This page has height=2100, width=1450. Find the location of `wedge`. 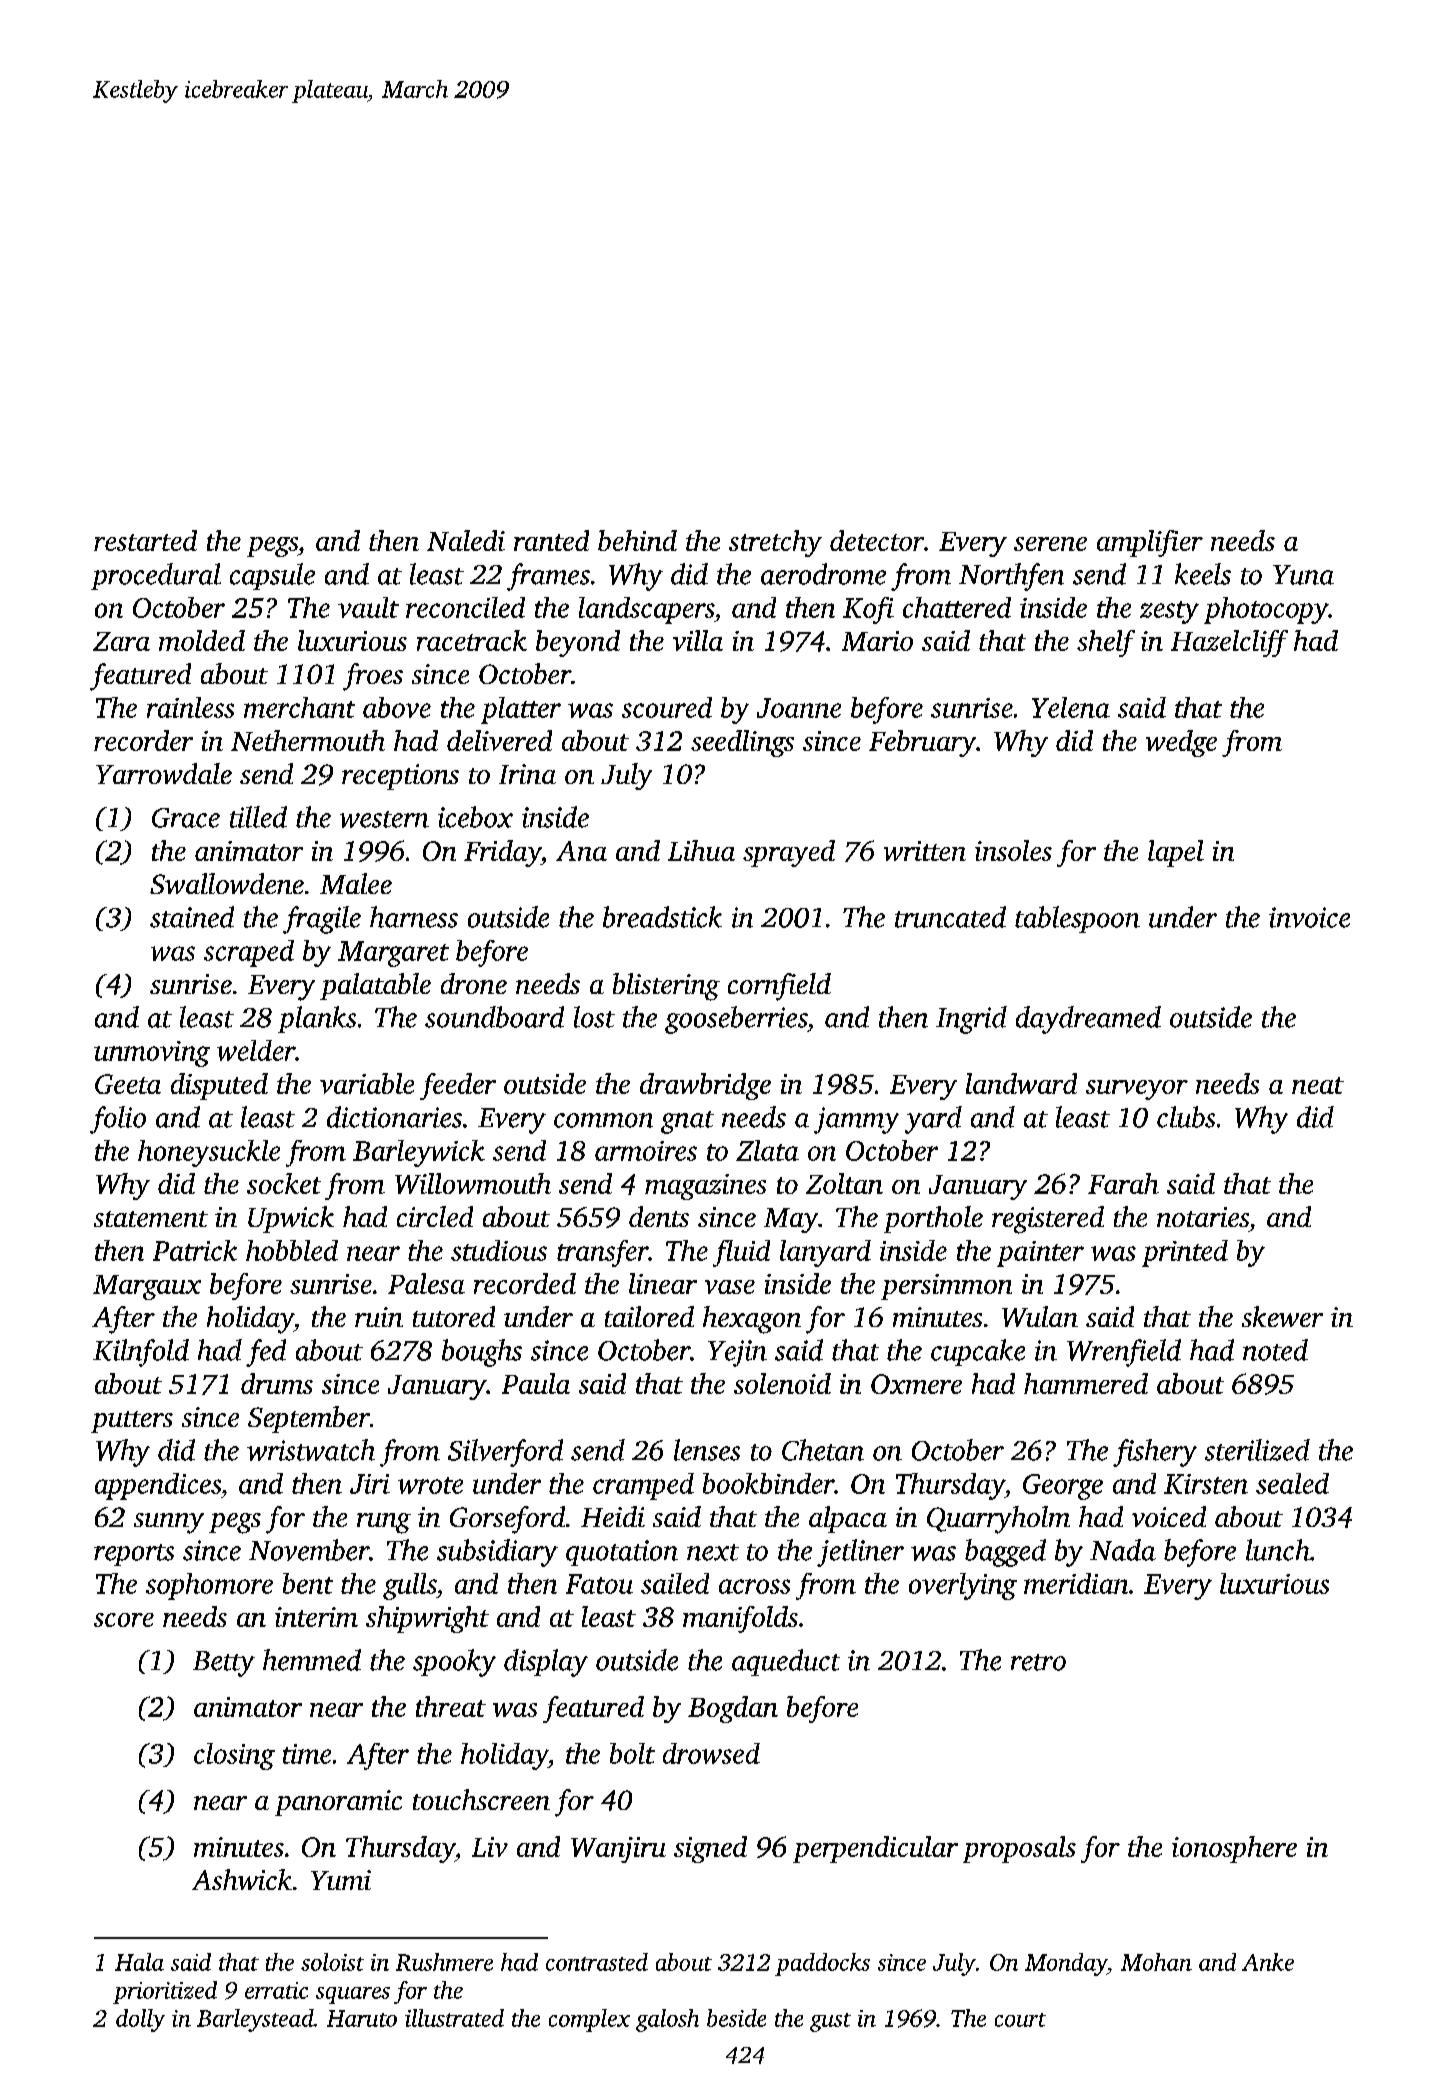

wedge is located at coordinates (1181, 743).
